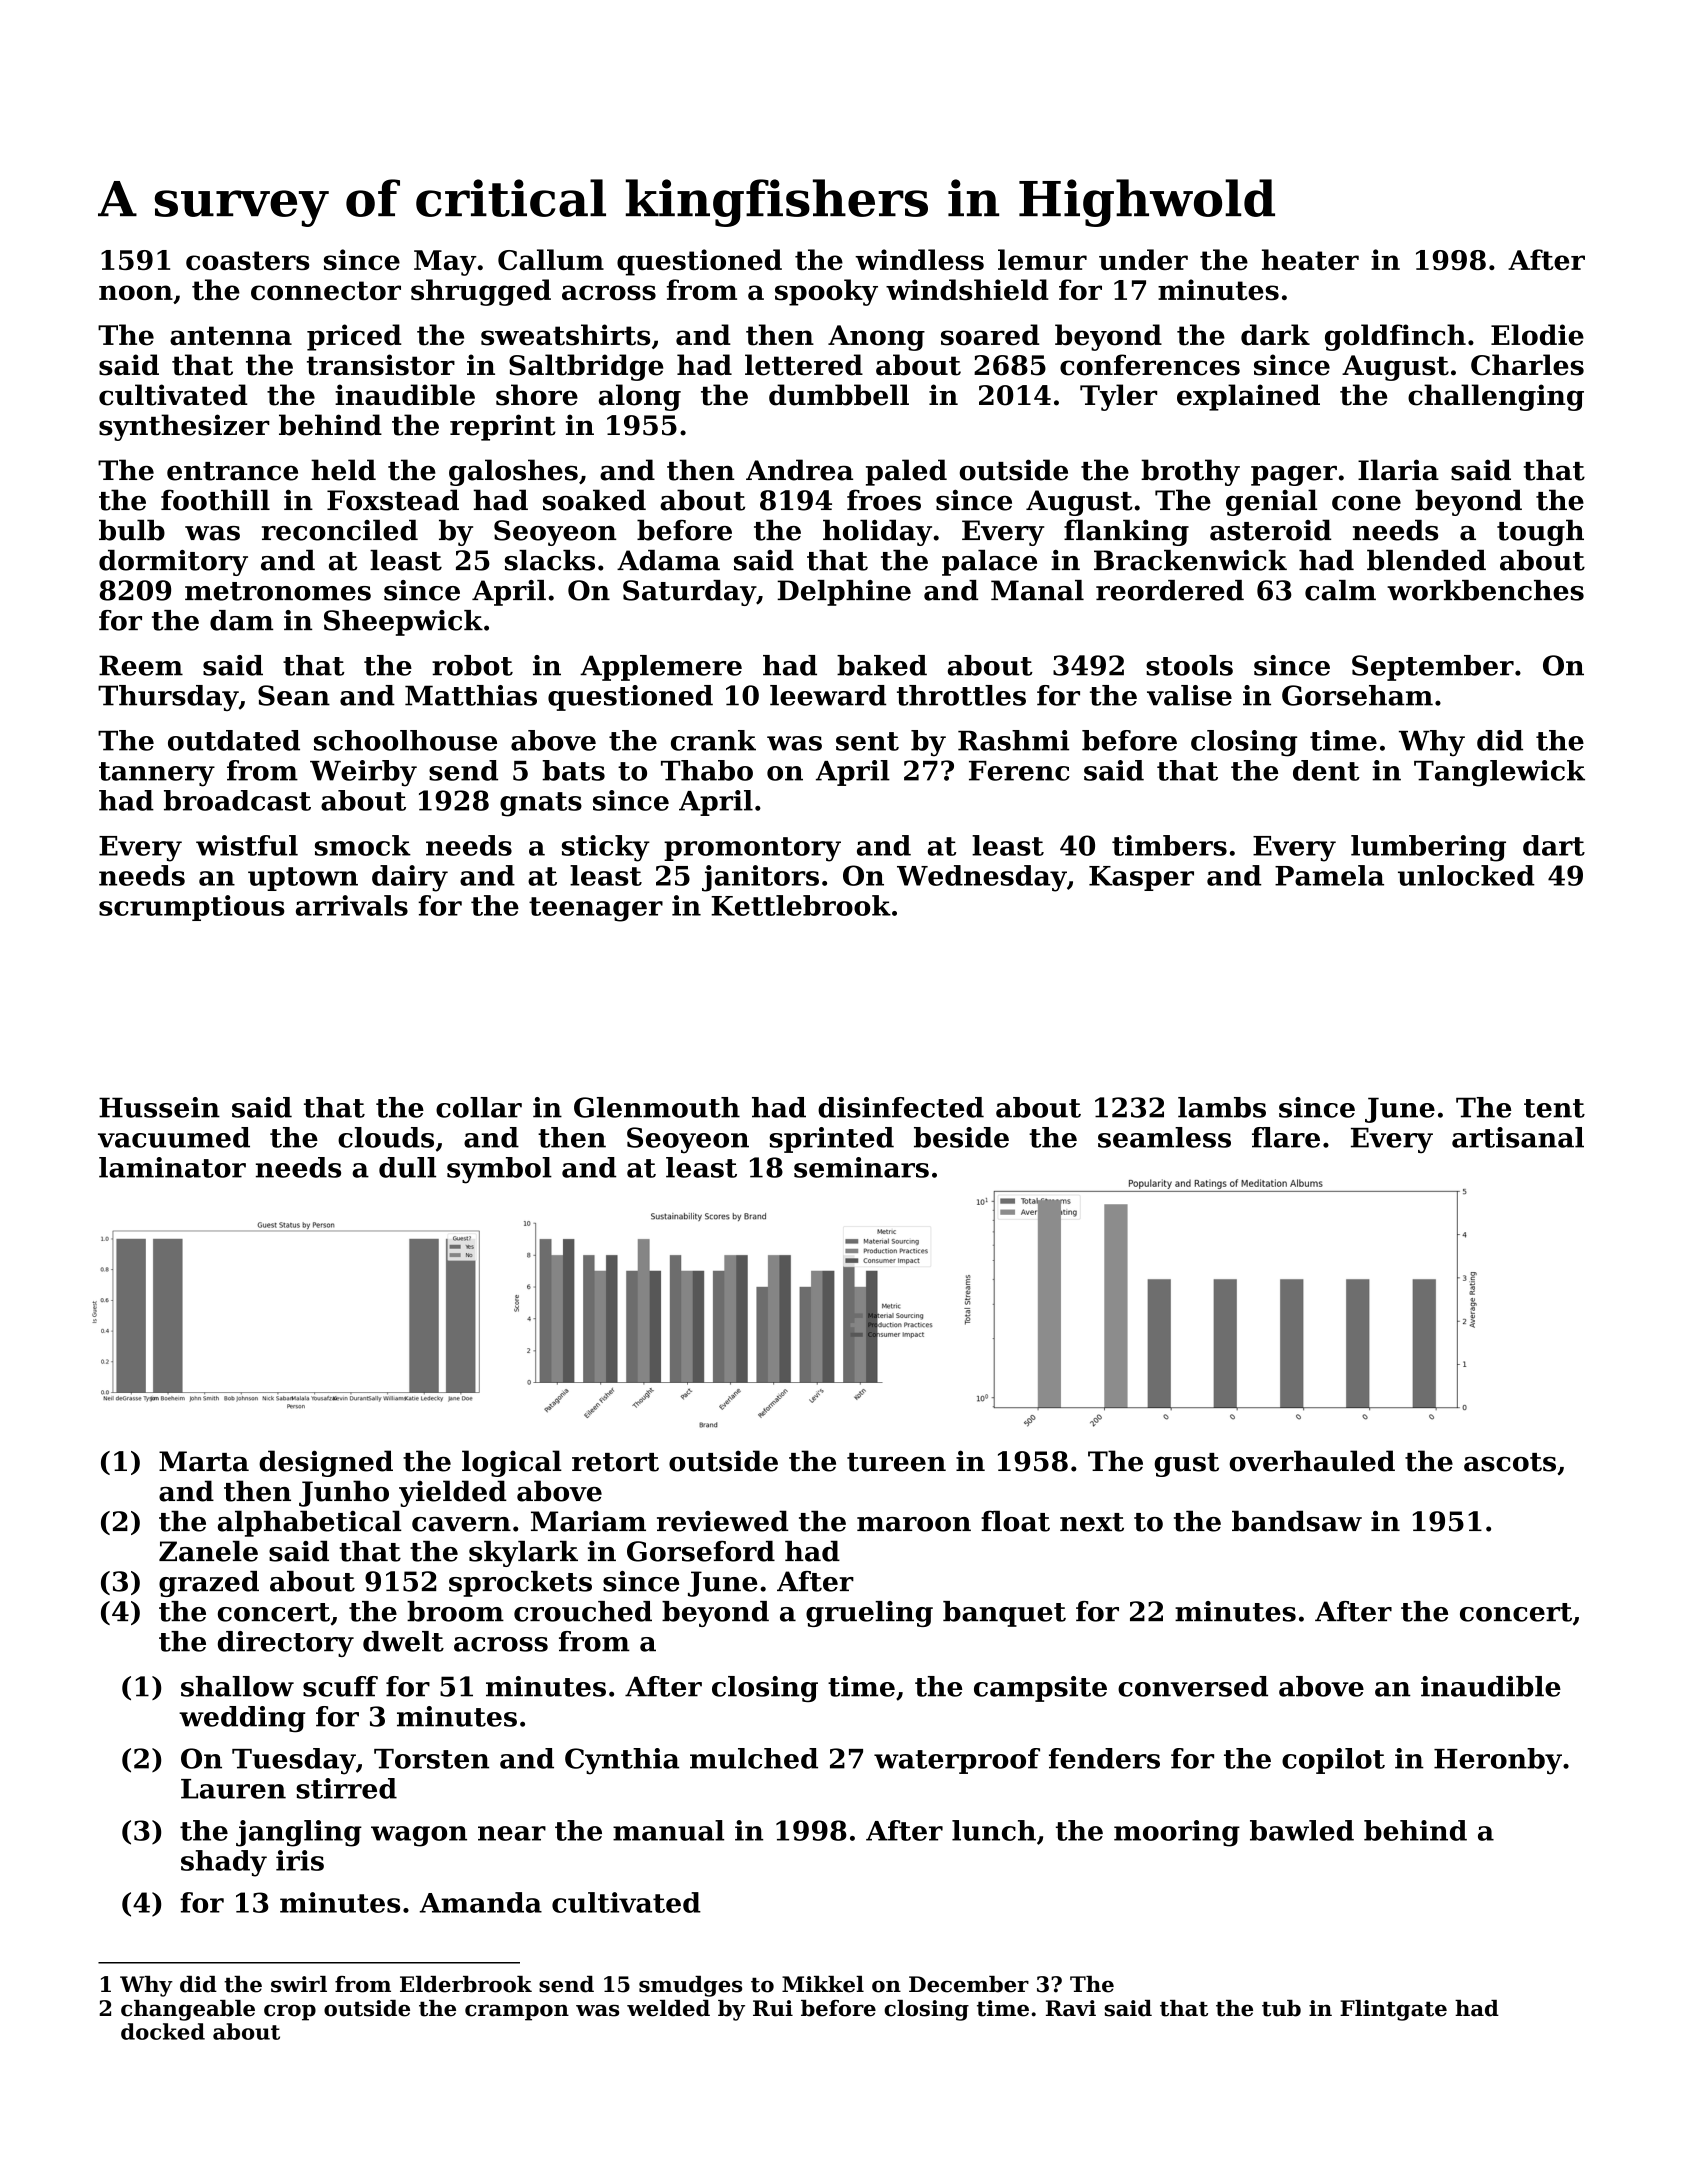 The image size is (1683, 2178). Describe the element at coordinates (994, 1830) in the screenshot. I see `lunch` at that location.
